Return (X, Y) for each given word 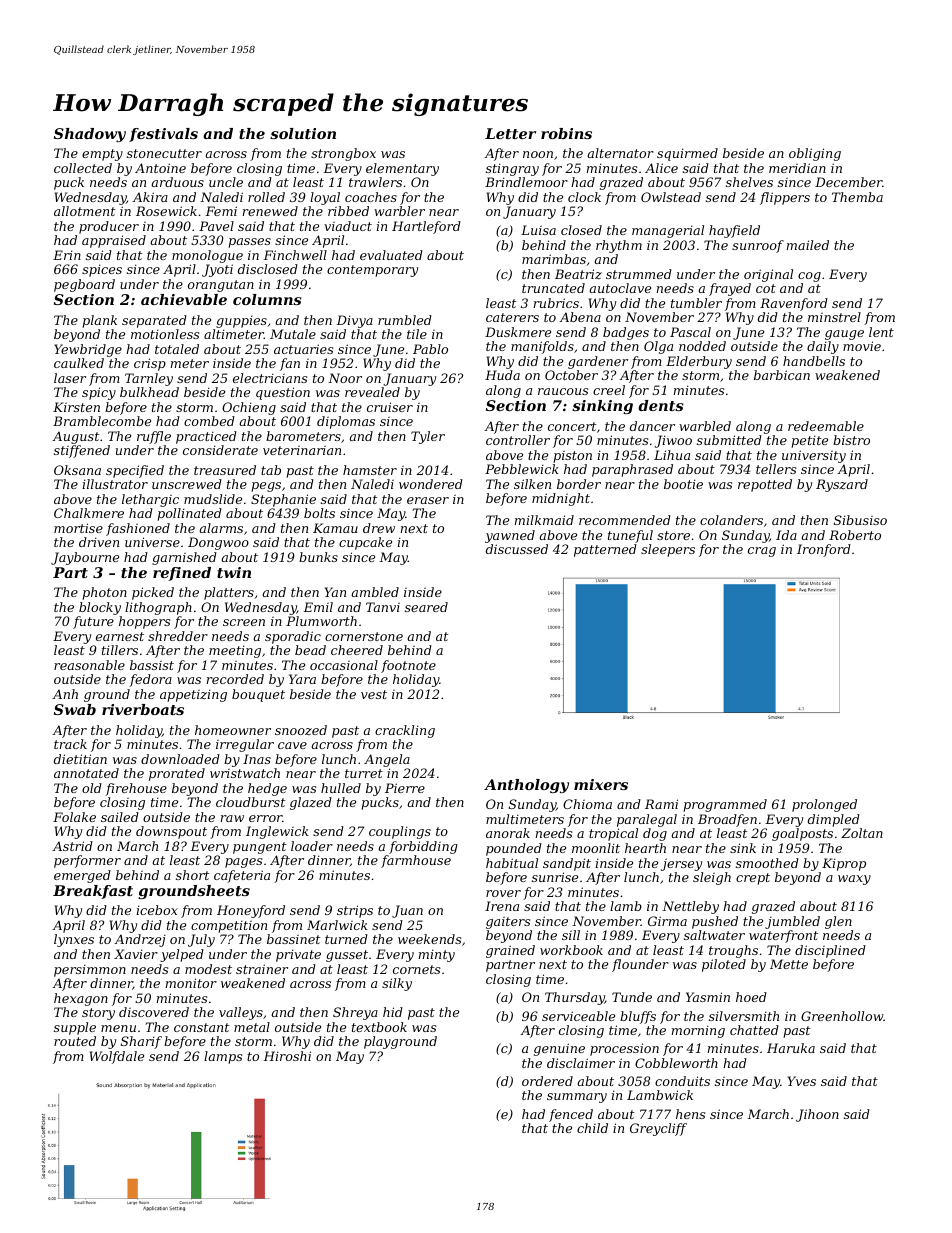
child (592, 1128)
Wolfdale (117, 1057)
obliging (815, 154)
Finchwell (295, 255)
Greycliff (658, 1129)
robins (566, 133)
